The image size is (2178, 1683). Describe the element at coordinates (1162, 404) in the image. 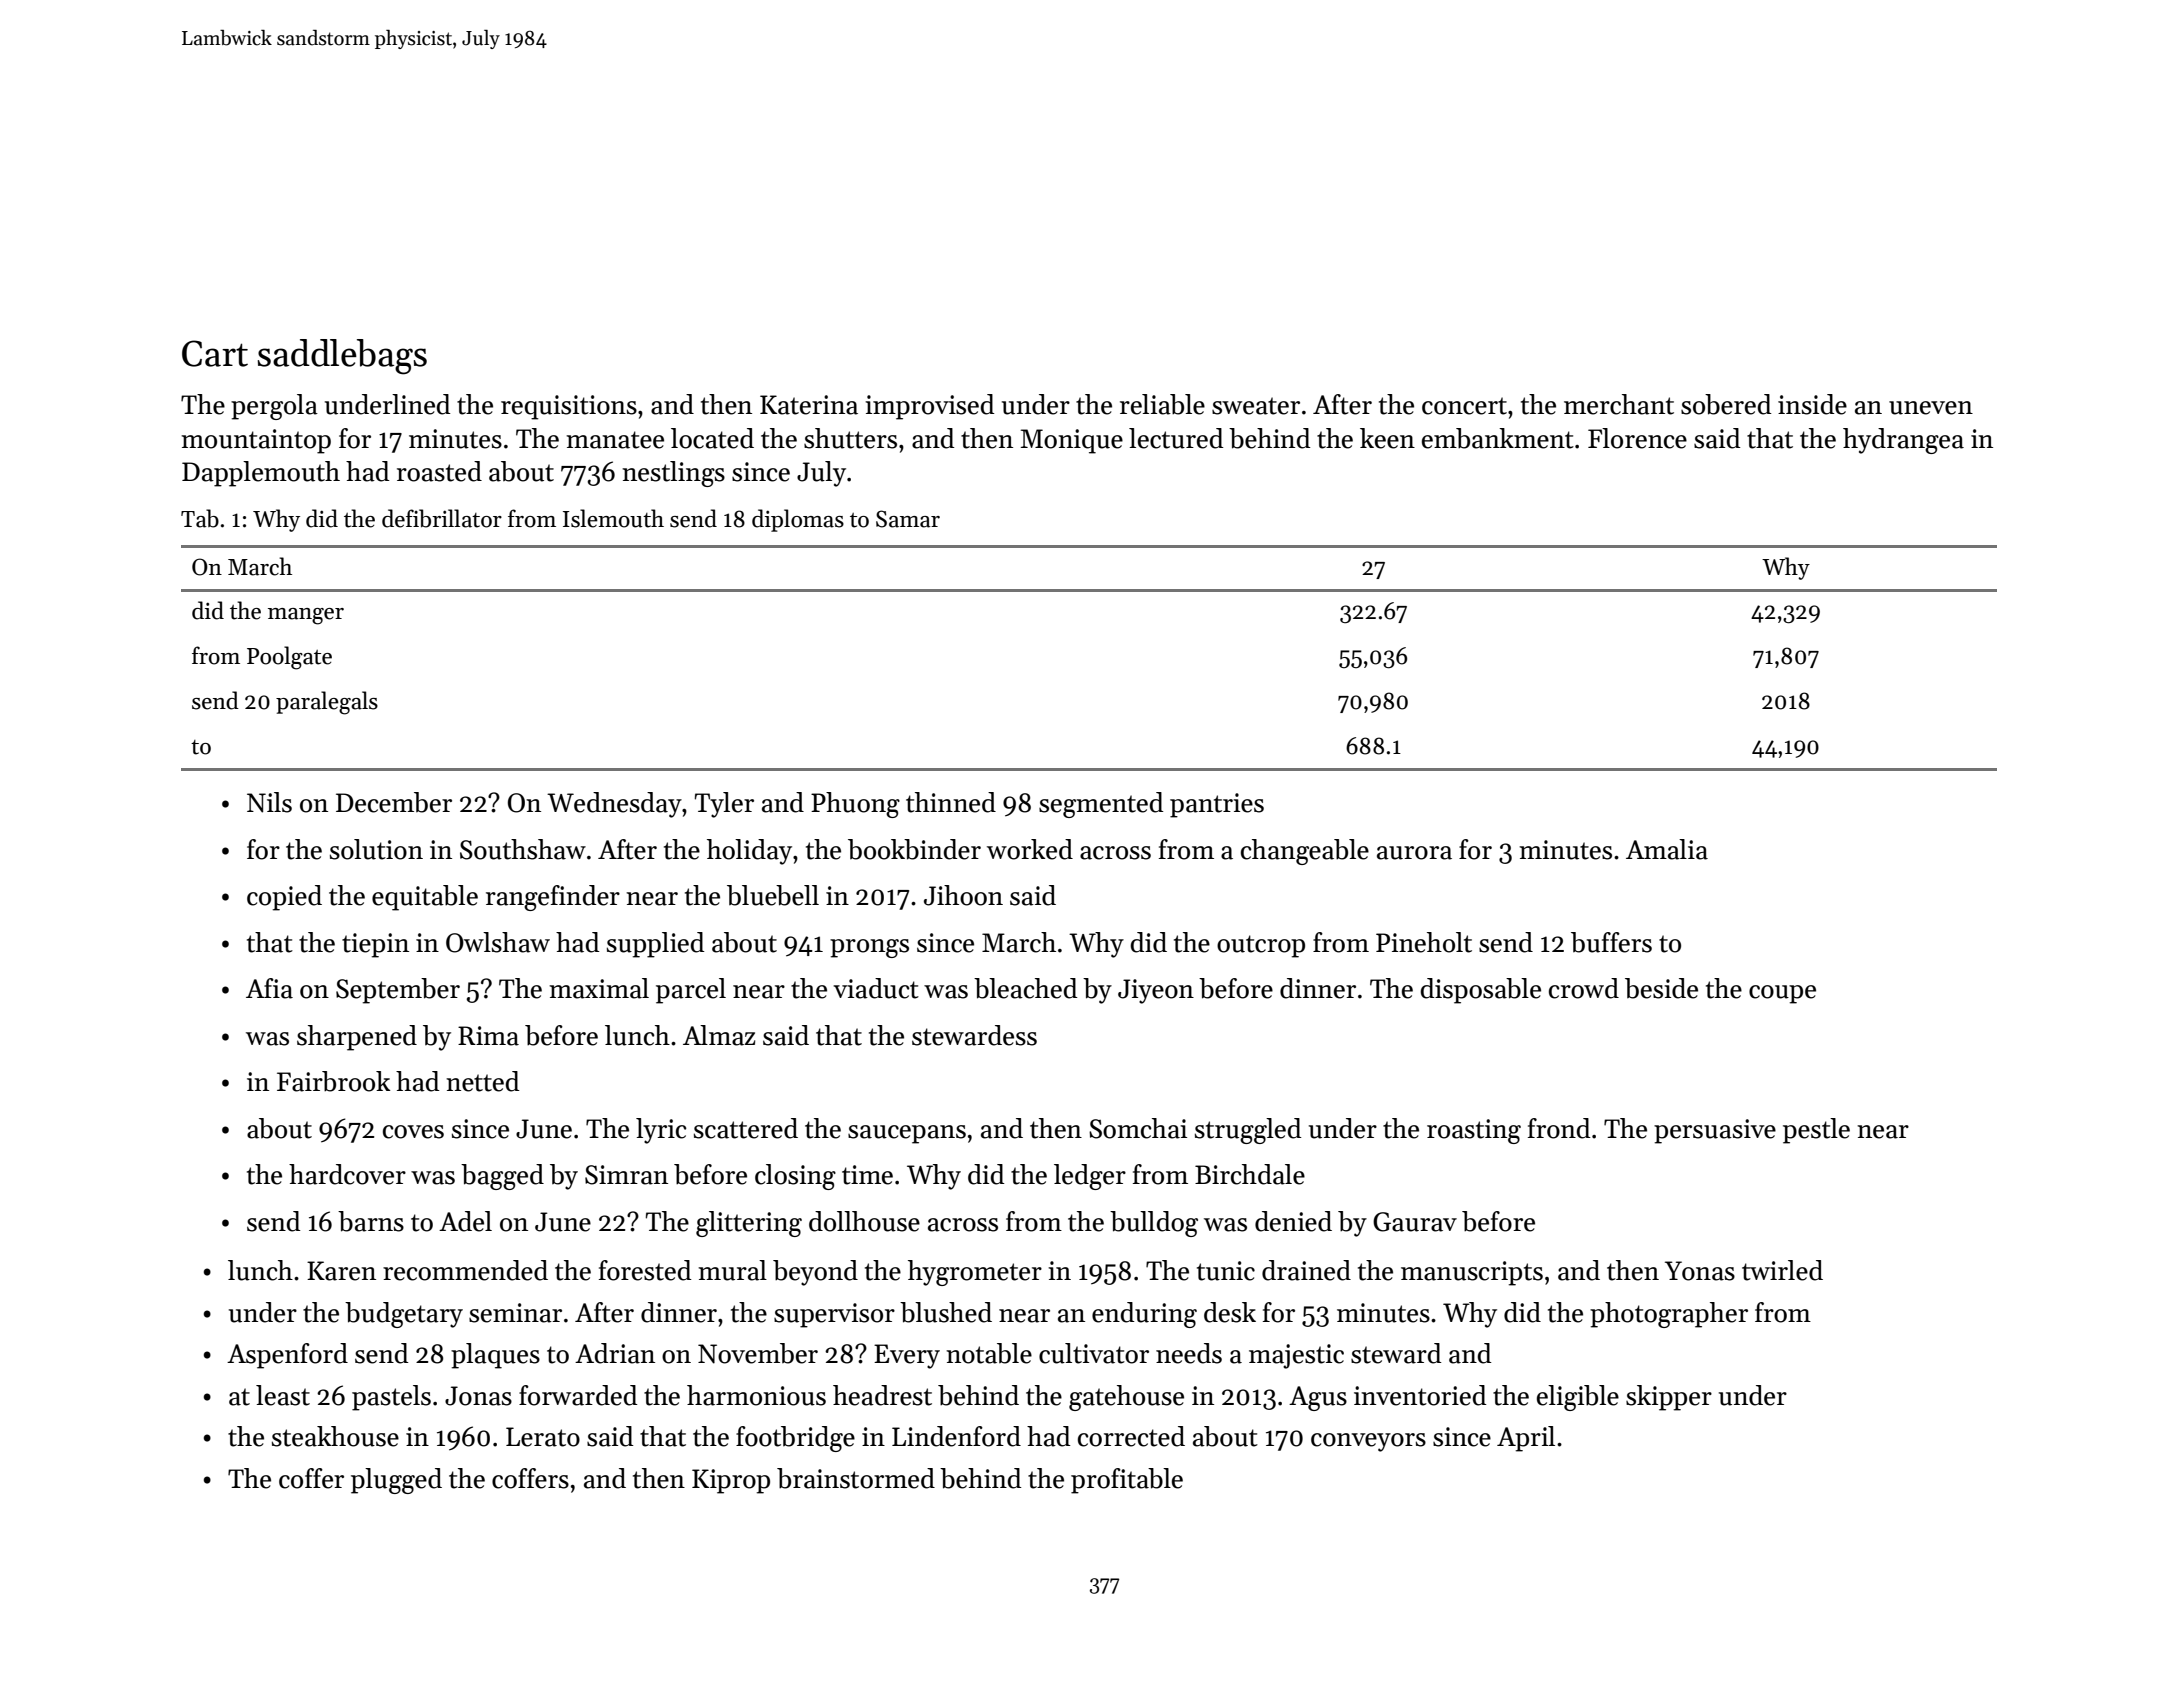

I see `reliable` at that location.
